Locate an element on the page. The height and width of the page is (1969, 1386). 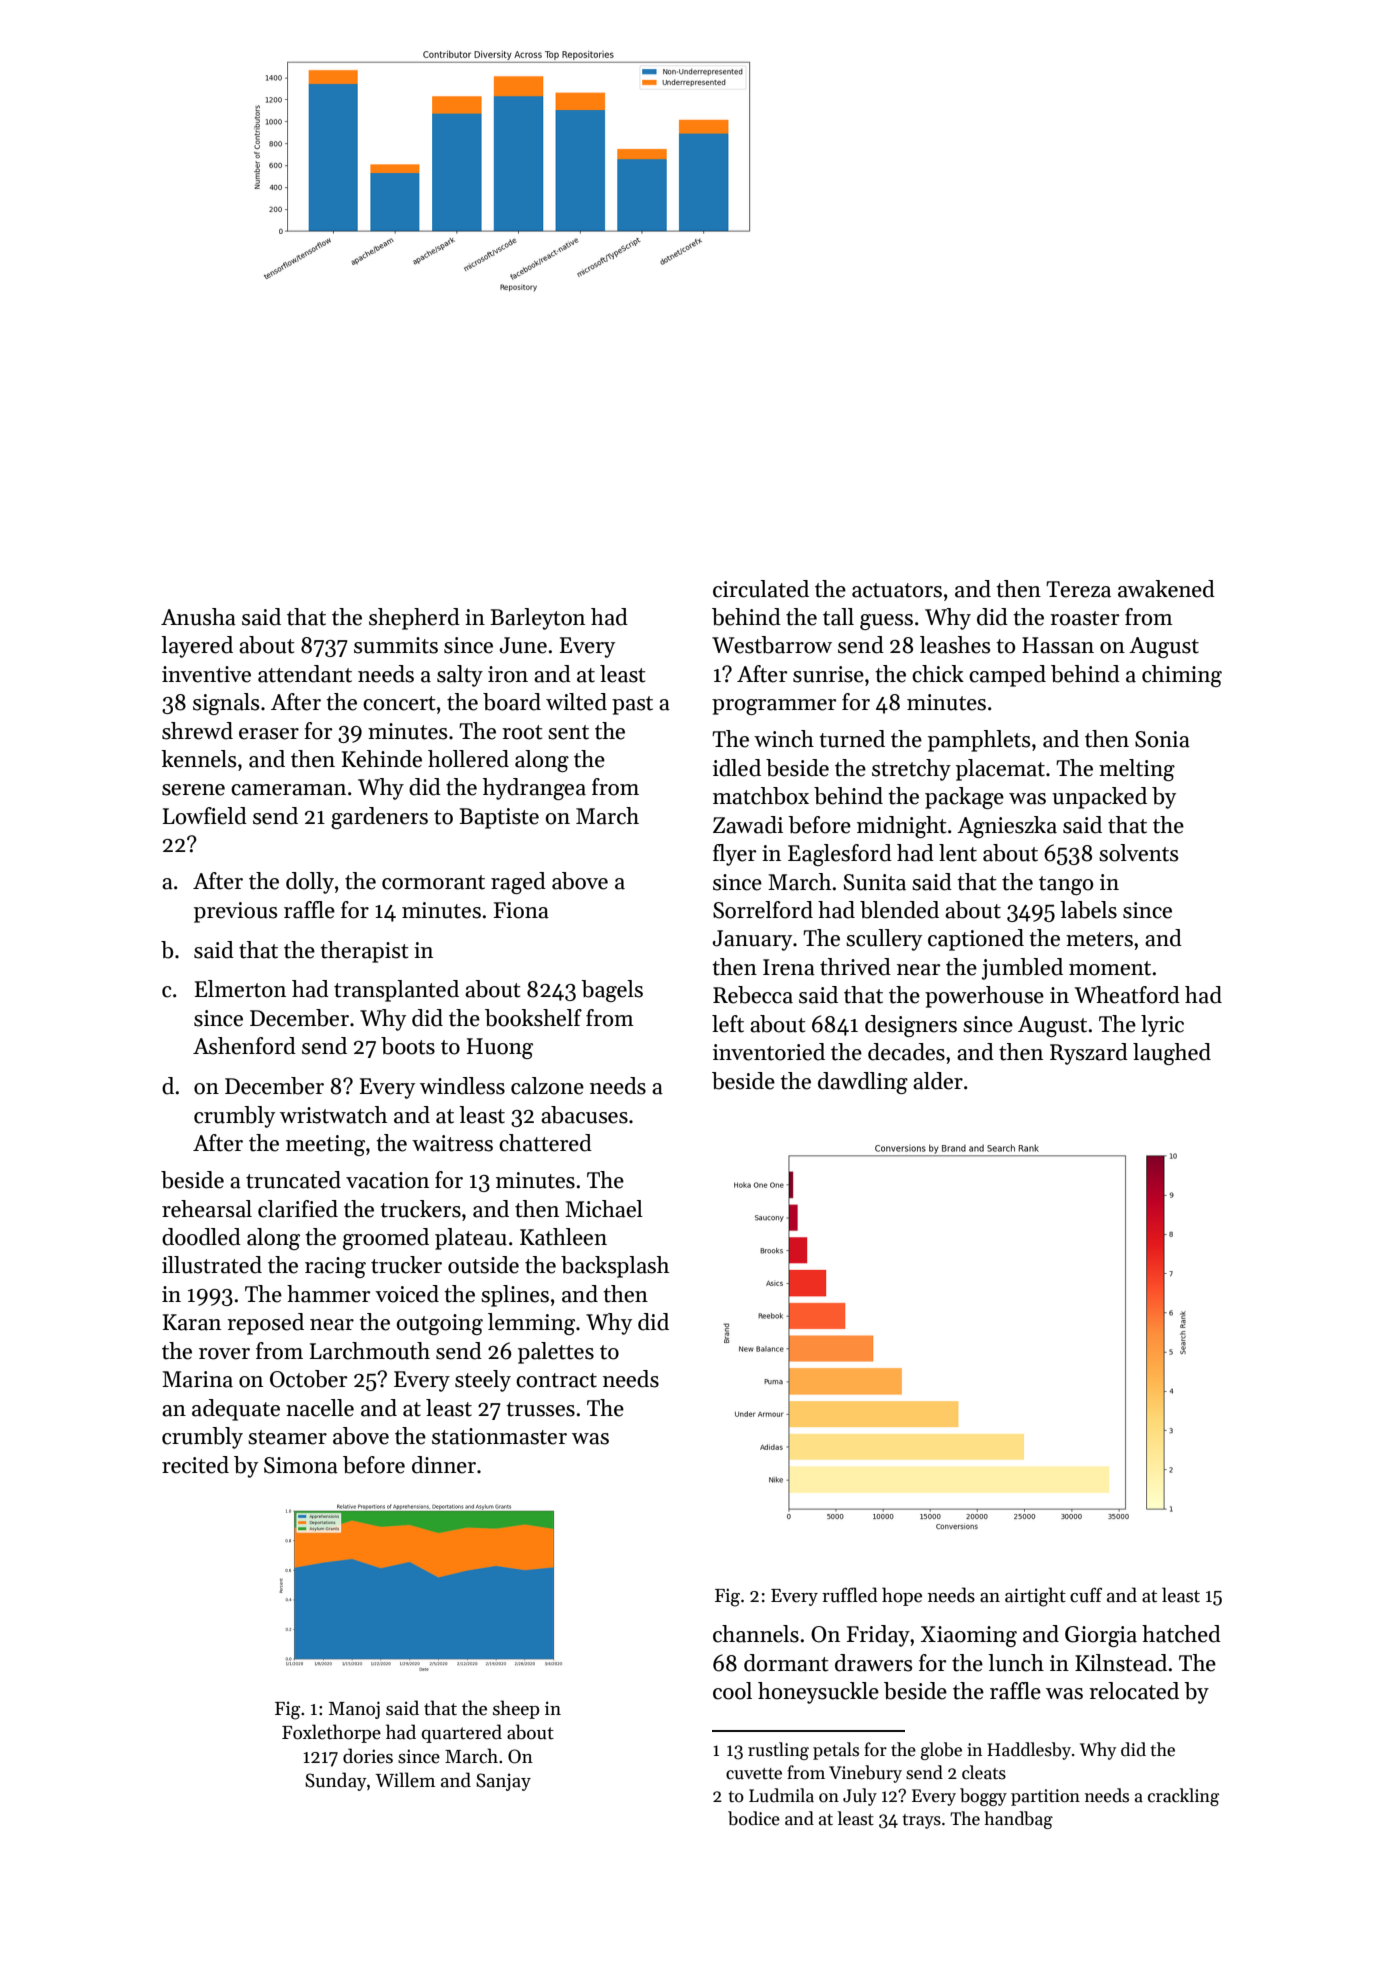
tall is located at coordinates (838, 617).
